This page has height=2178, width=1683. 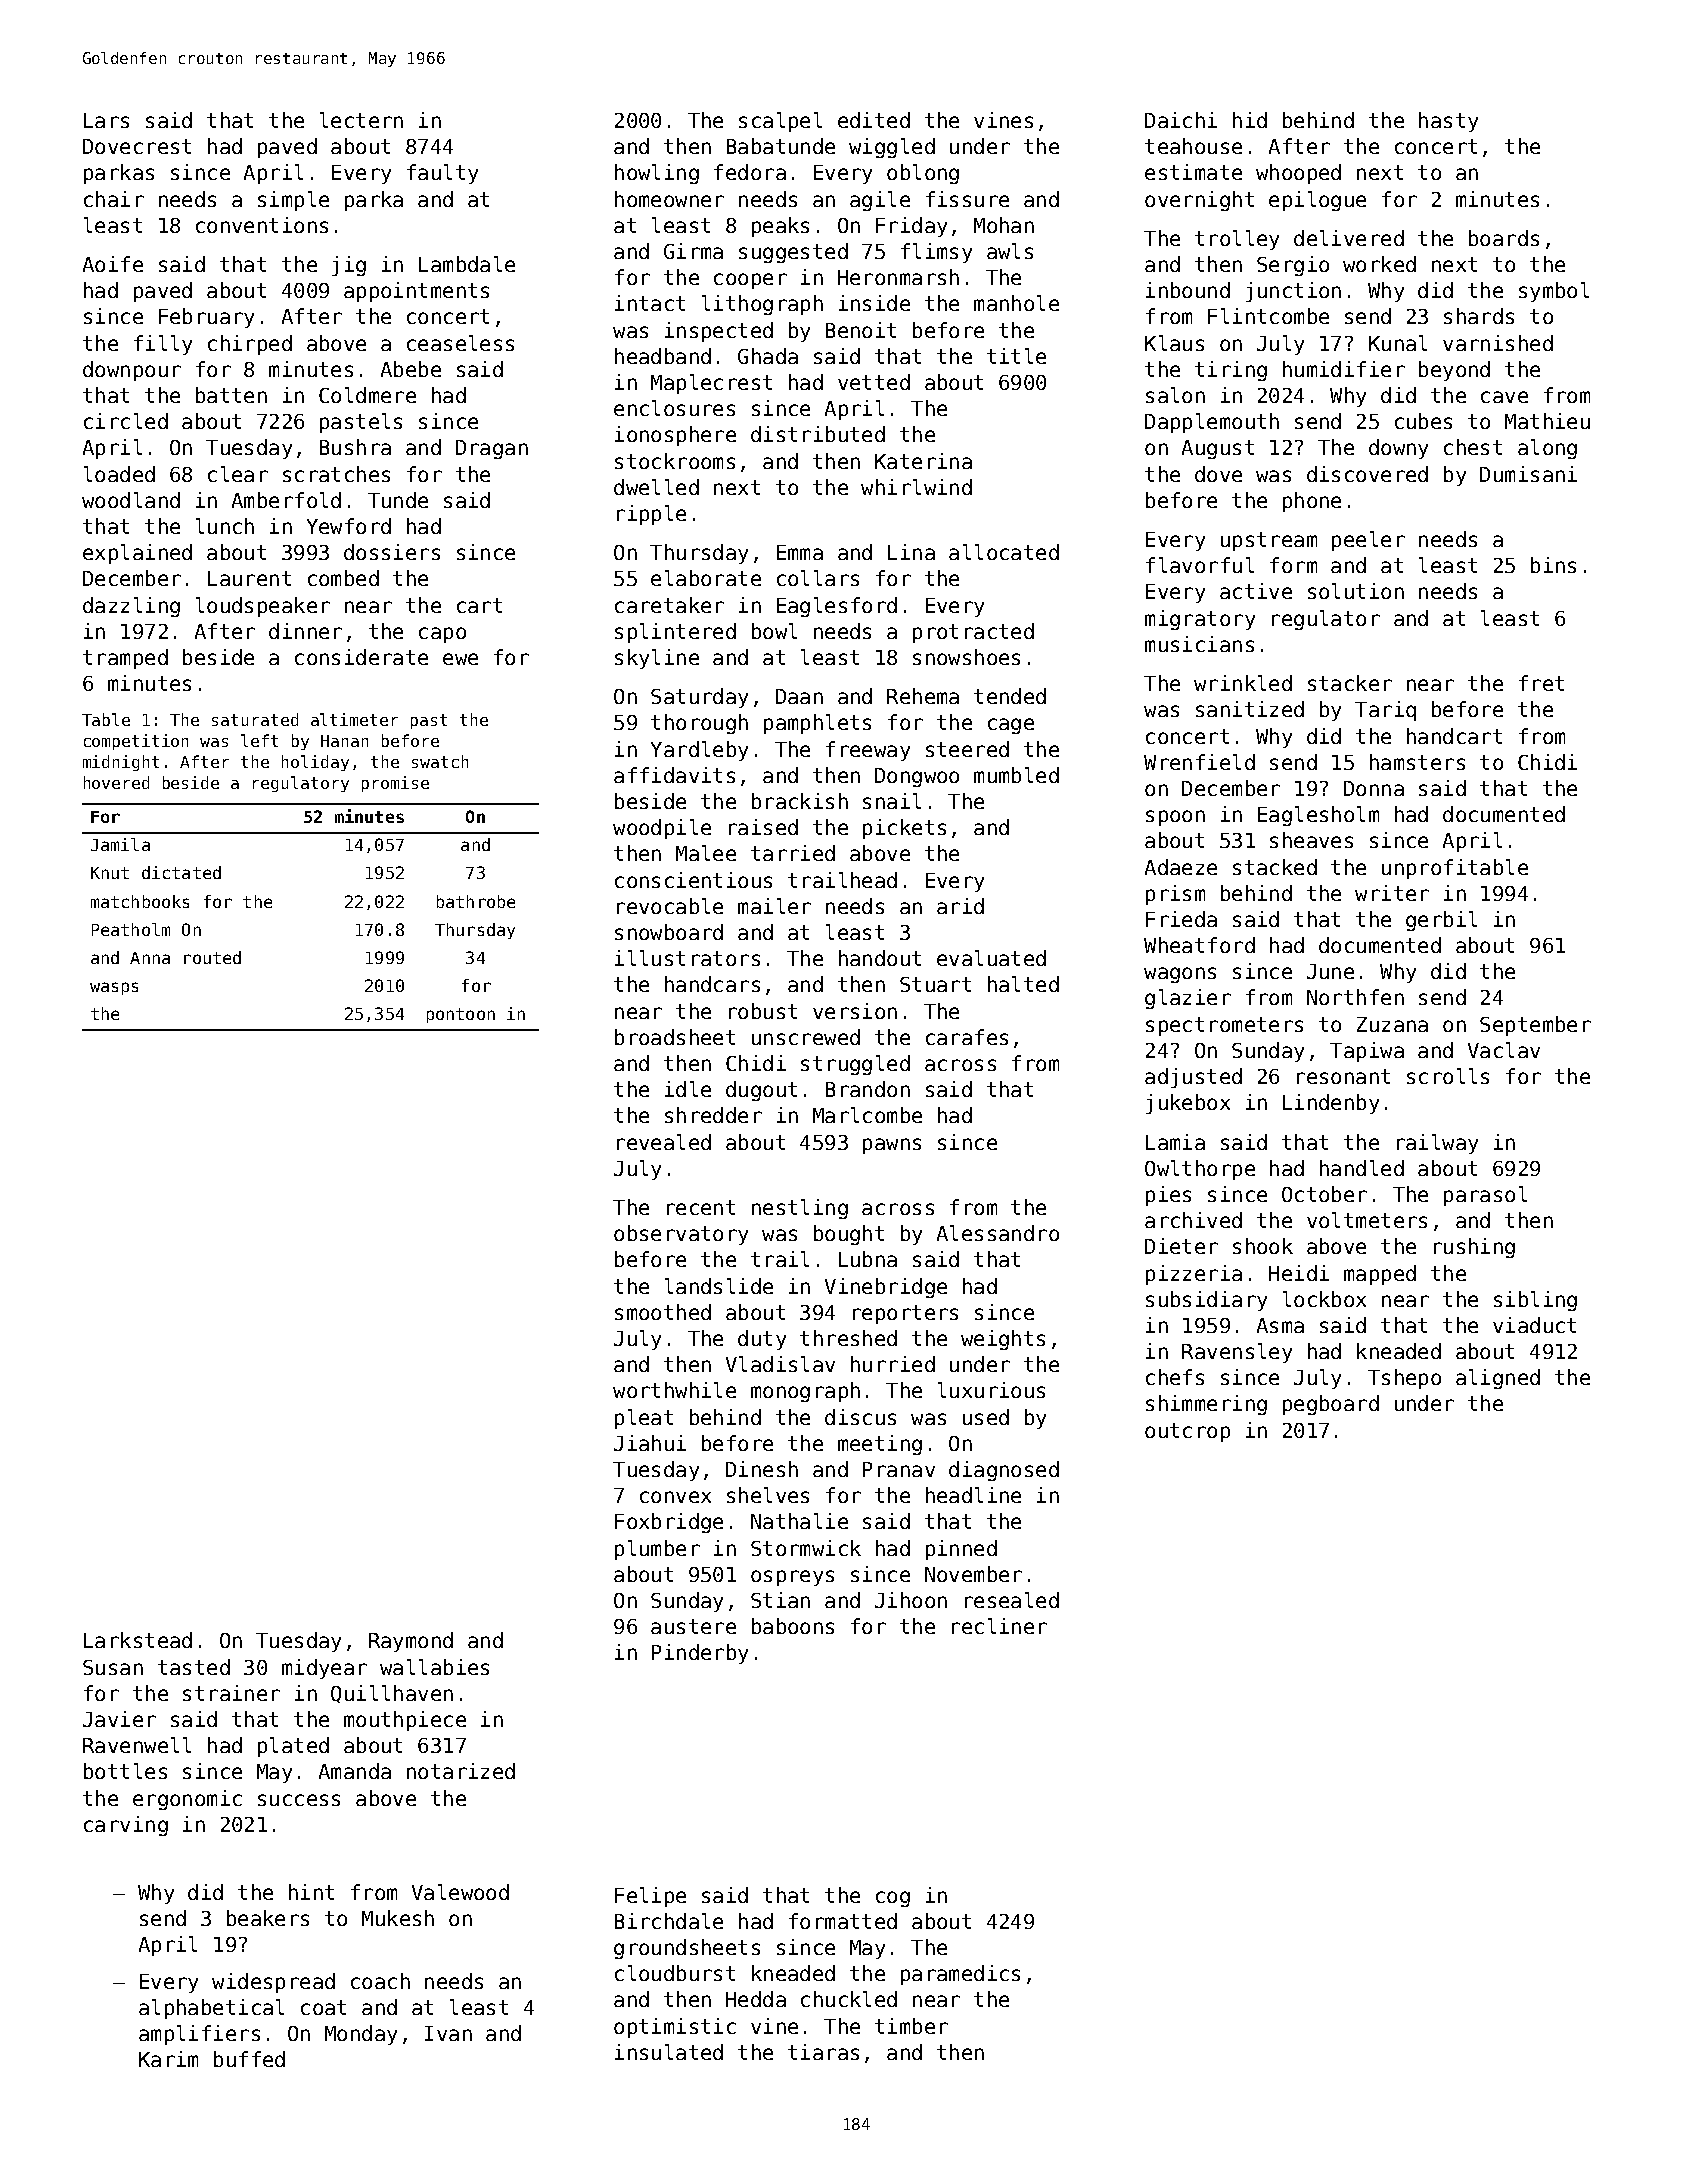 What do you see at coordinates (699, 698) in the page?
I see `Saturday` at bounding box center [699, 698].
